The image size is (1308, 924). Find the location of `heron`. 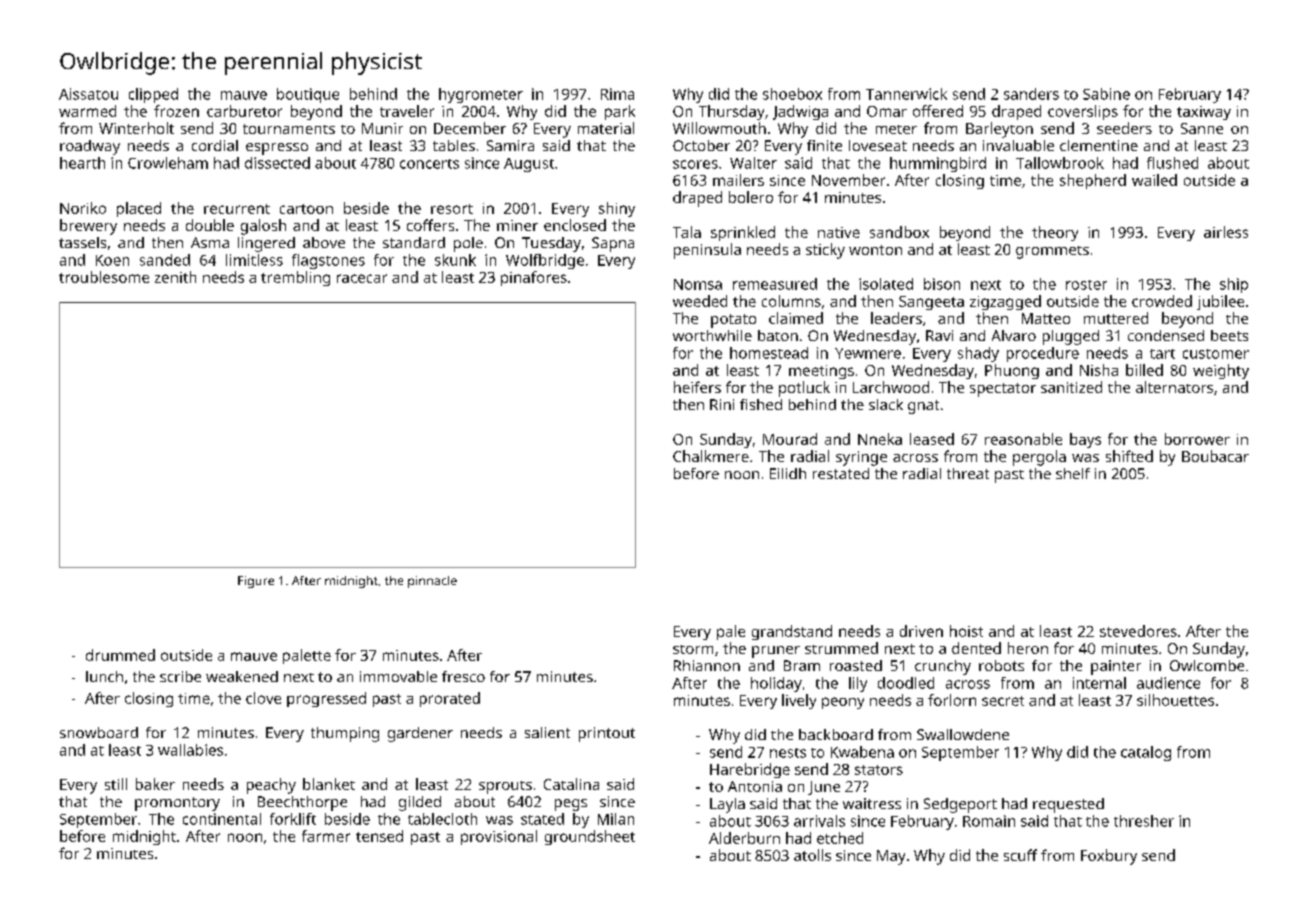

heron is located at coordinates (1028, 648).
